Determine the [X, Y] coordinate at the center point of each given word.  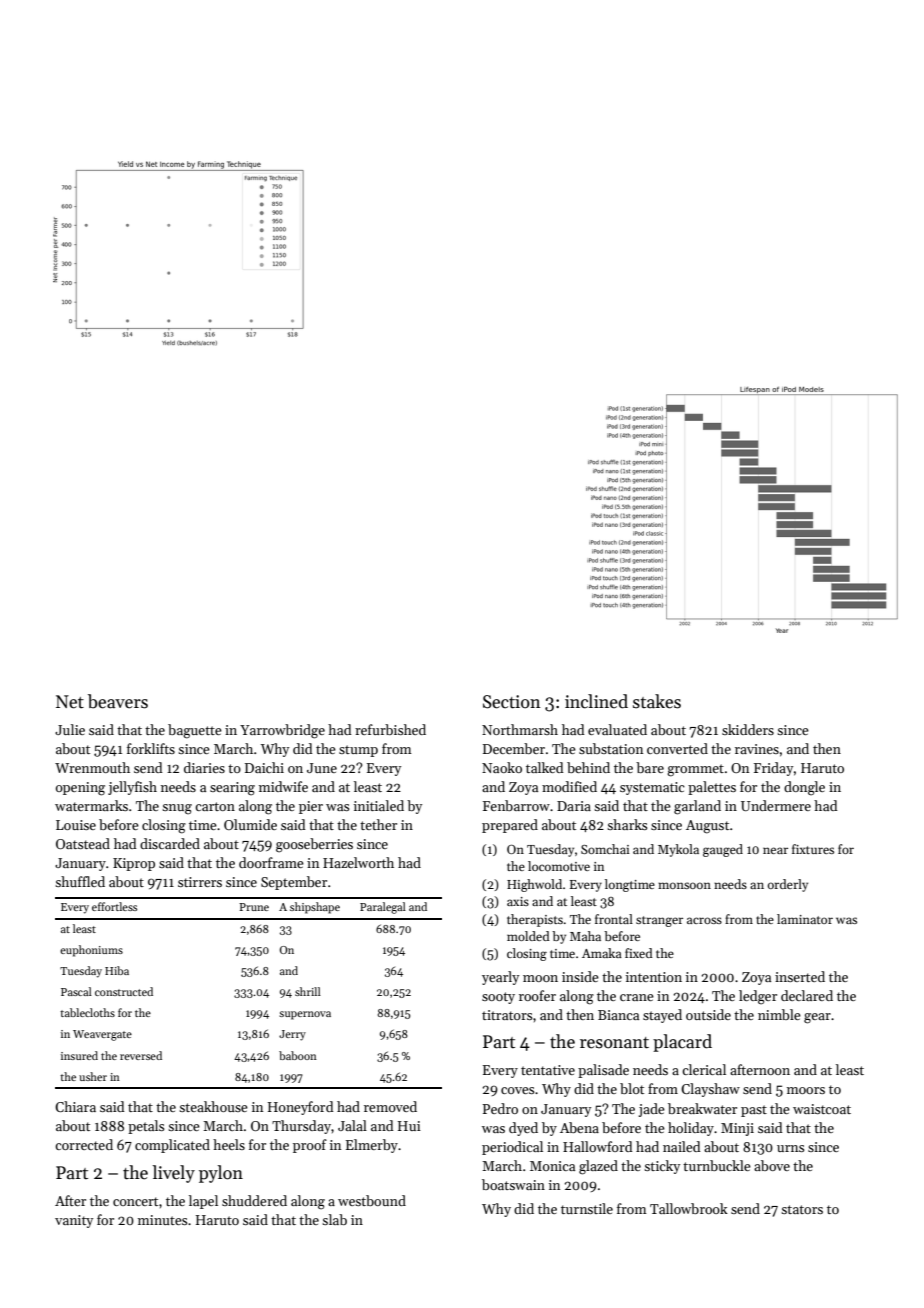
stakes [657, 701]
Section [511, 702]
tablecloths [87, 1012]
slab [334, 1219]
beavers [118, 701]
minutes [162, 1220]
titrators [507, 1015]
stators [802, 1209]
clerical [704, 1069]
